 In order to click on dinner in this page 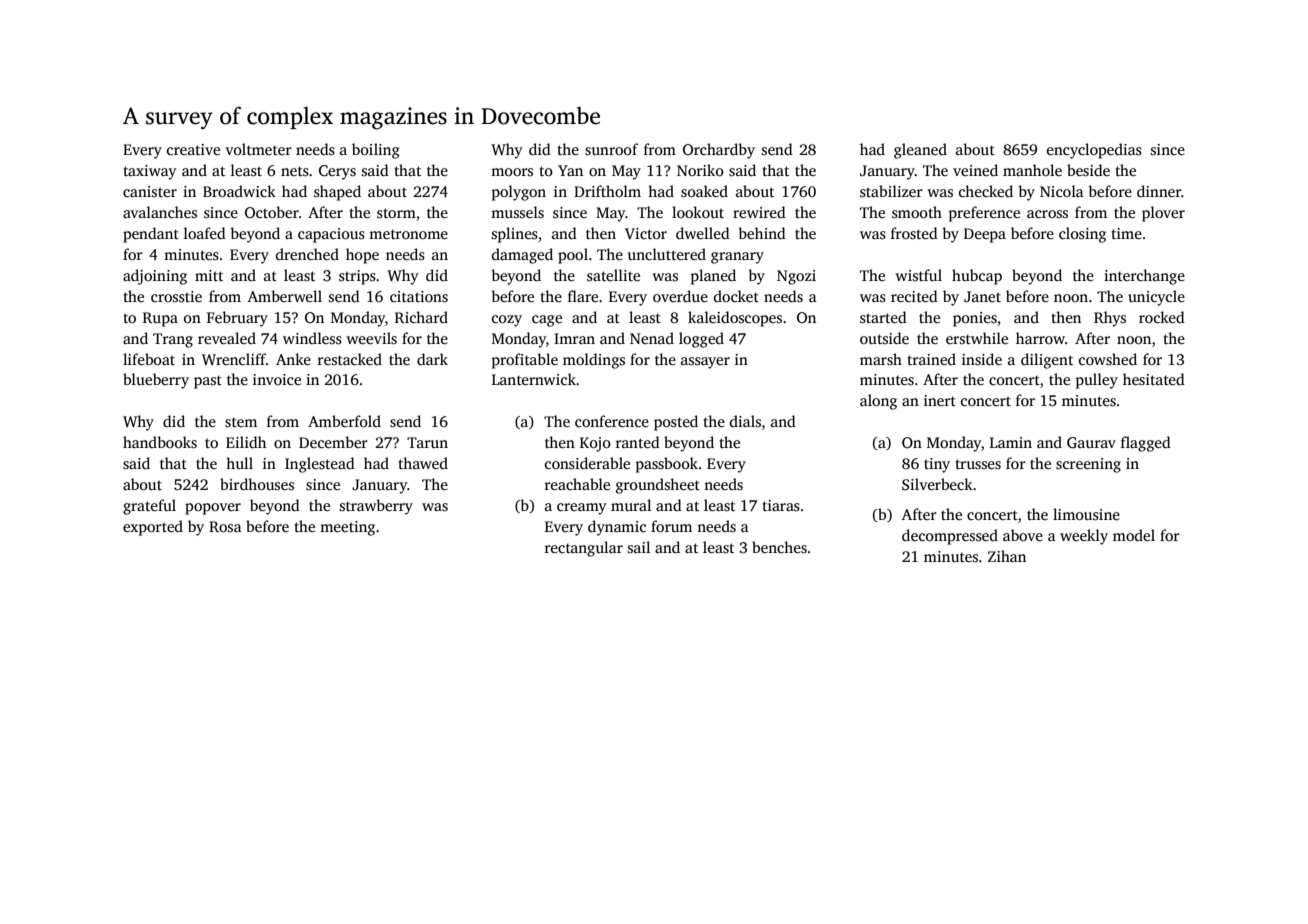, I will do `click(1159, 191)`.
